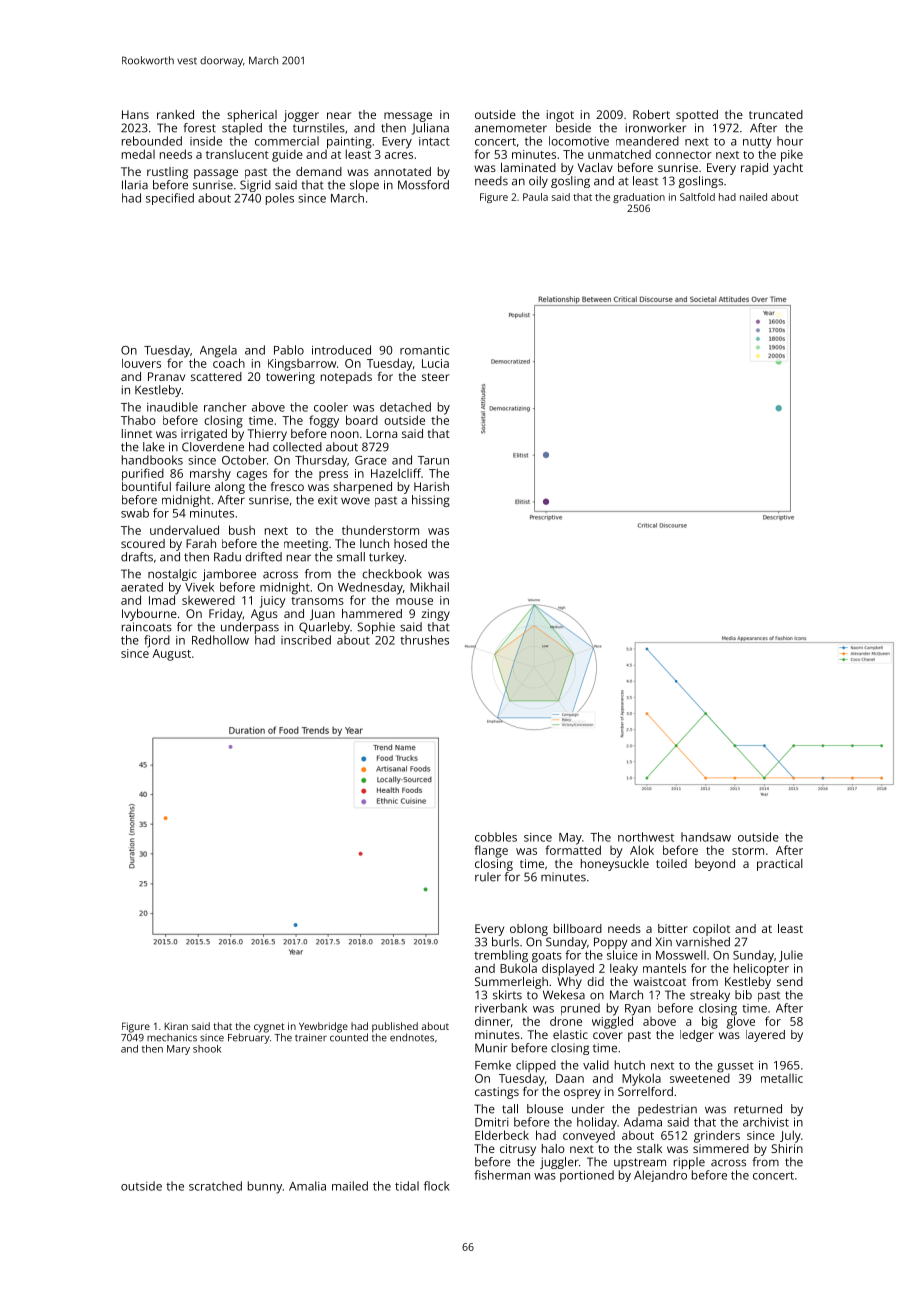 The width and height of the image is (924, 1308). I want to click on Robert, so click(651, 114).
